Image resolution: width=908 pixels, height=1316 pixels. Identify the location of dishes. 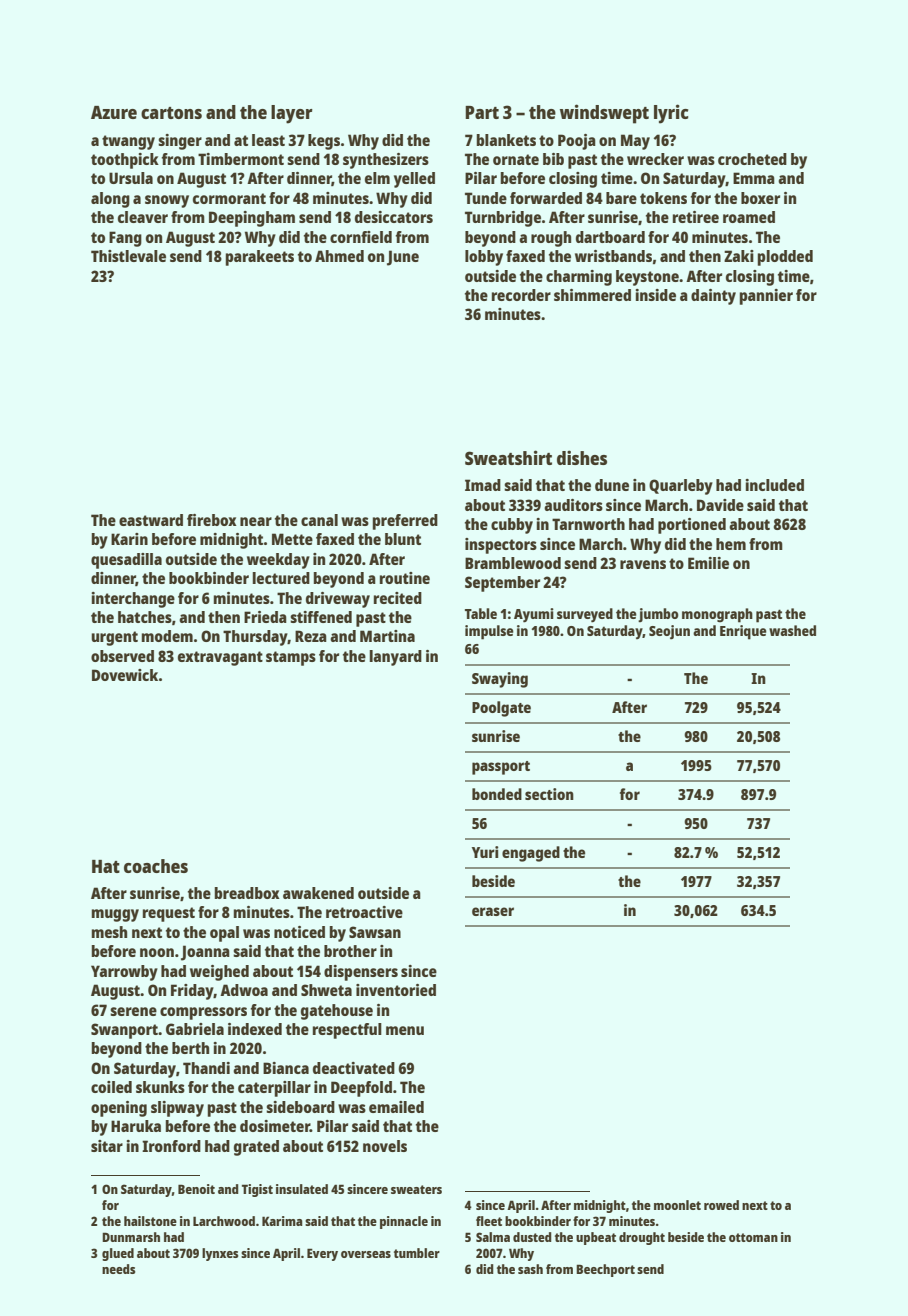
(582, 457).
